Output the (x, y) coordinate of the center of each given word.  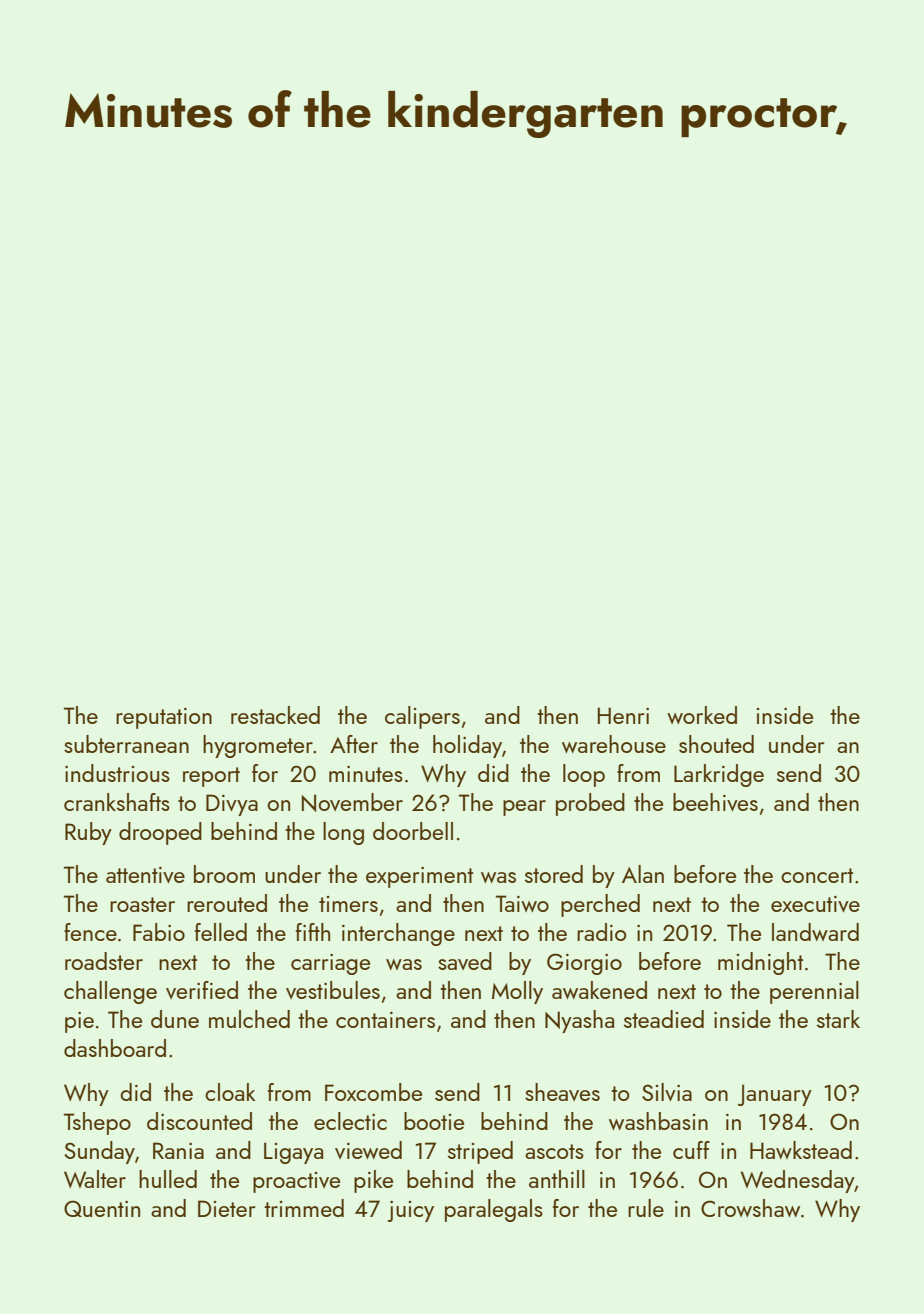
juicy (411, 1211)
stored (554, 874)
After (354, 744)
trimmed (304, 1208)
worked (702, 715)
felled (221, 932)
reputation (164, 718)
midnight (760, 963)
